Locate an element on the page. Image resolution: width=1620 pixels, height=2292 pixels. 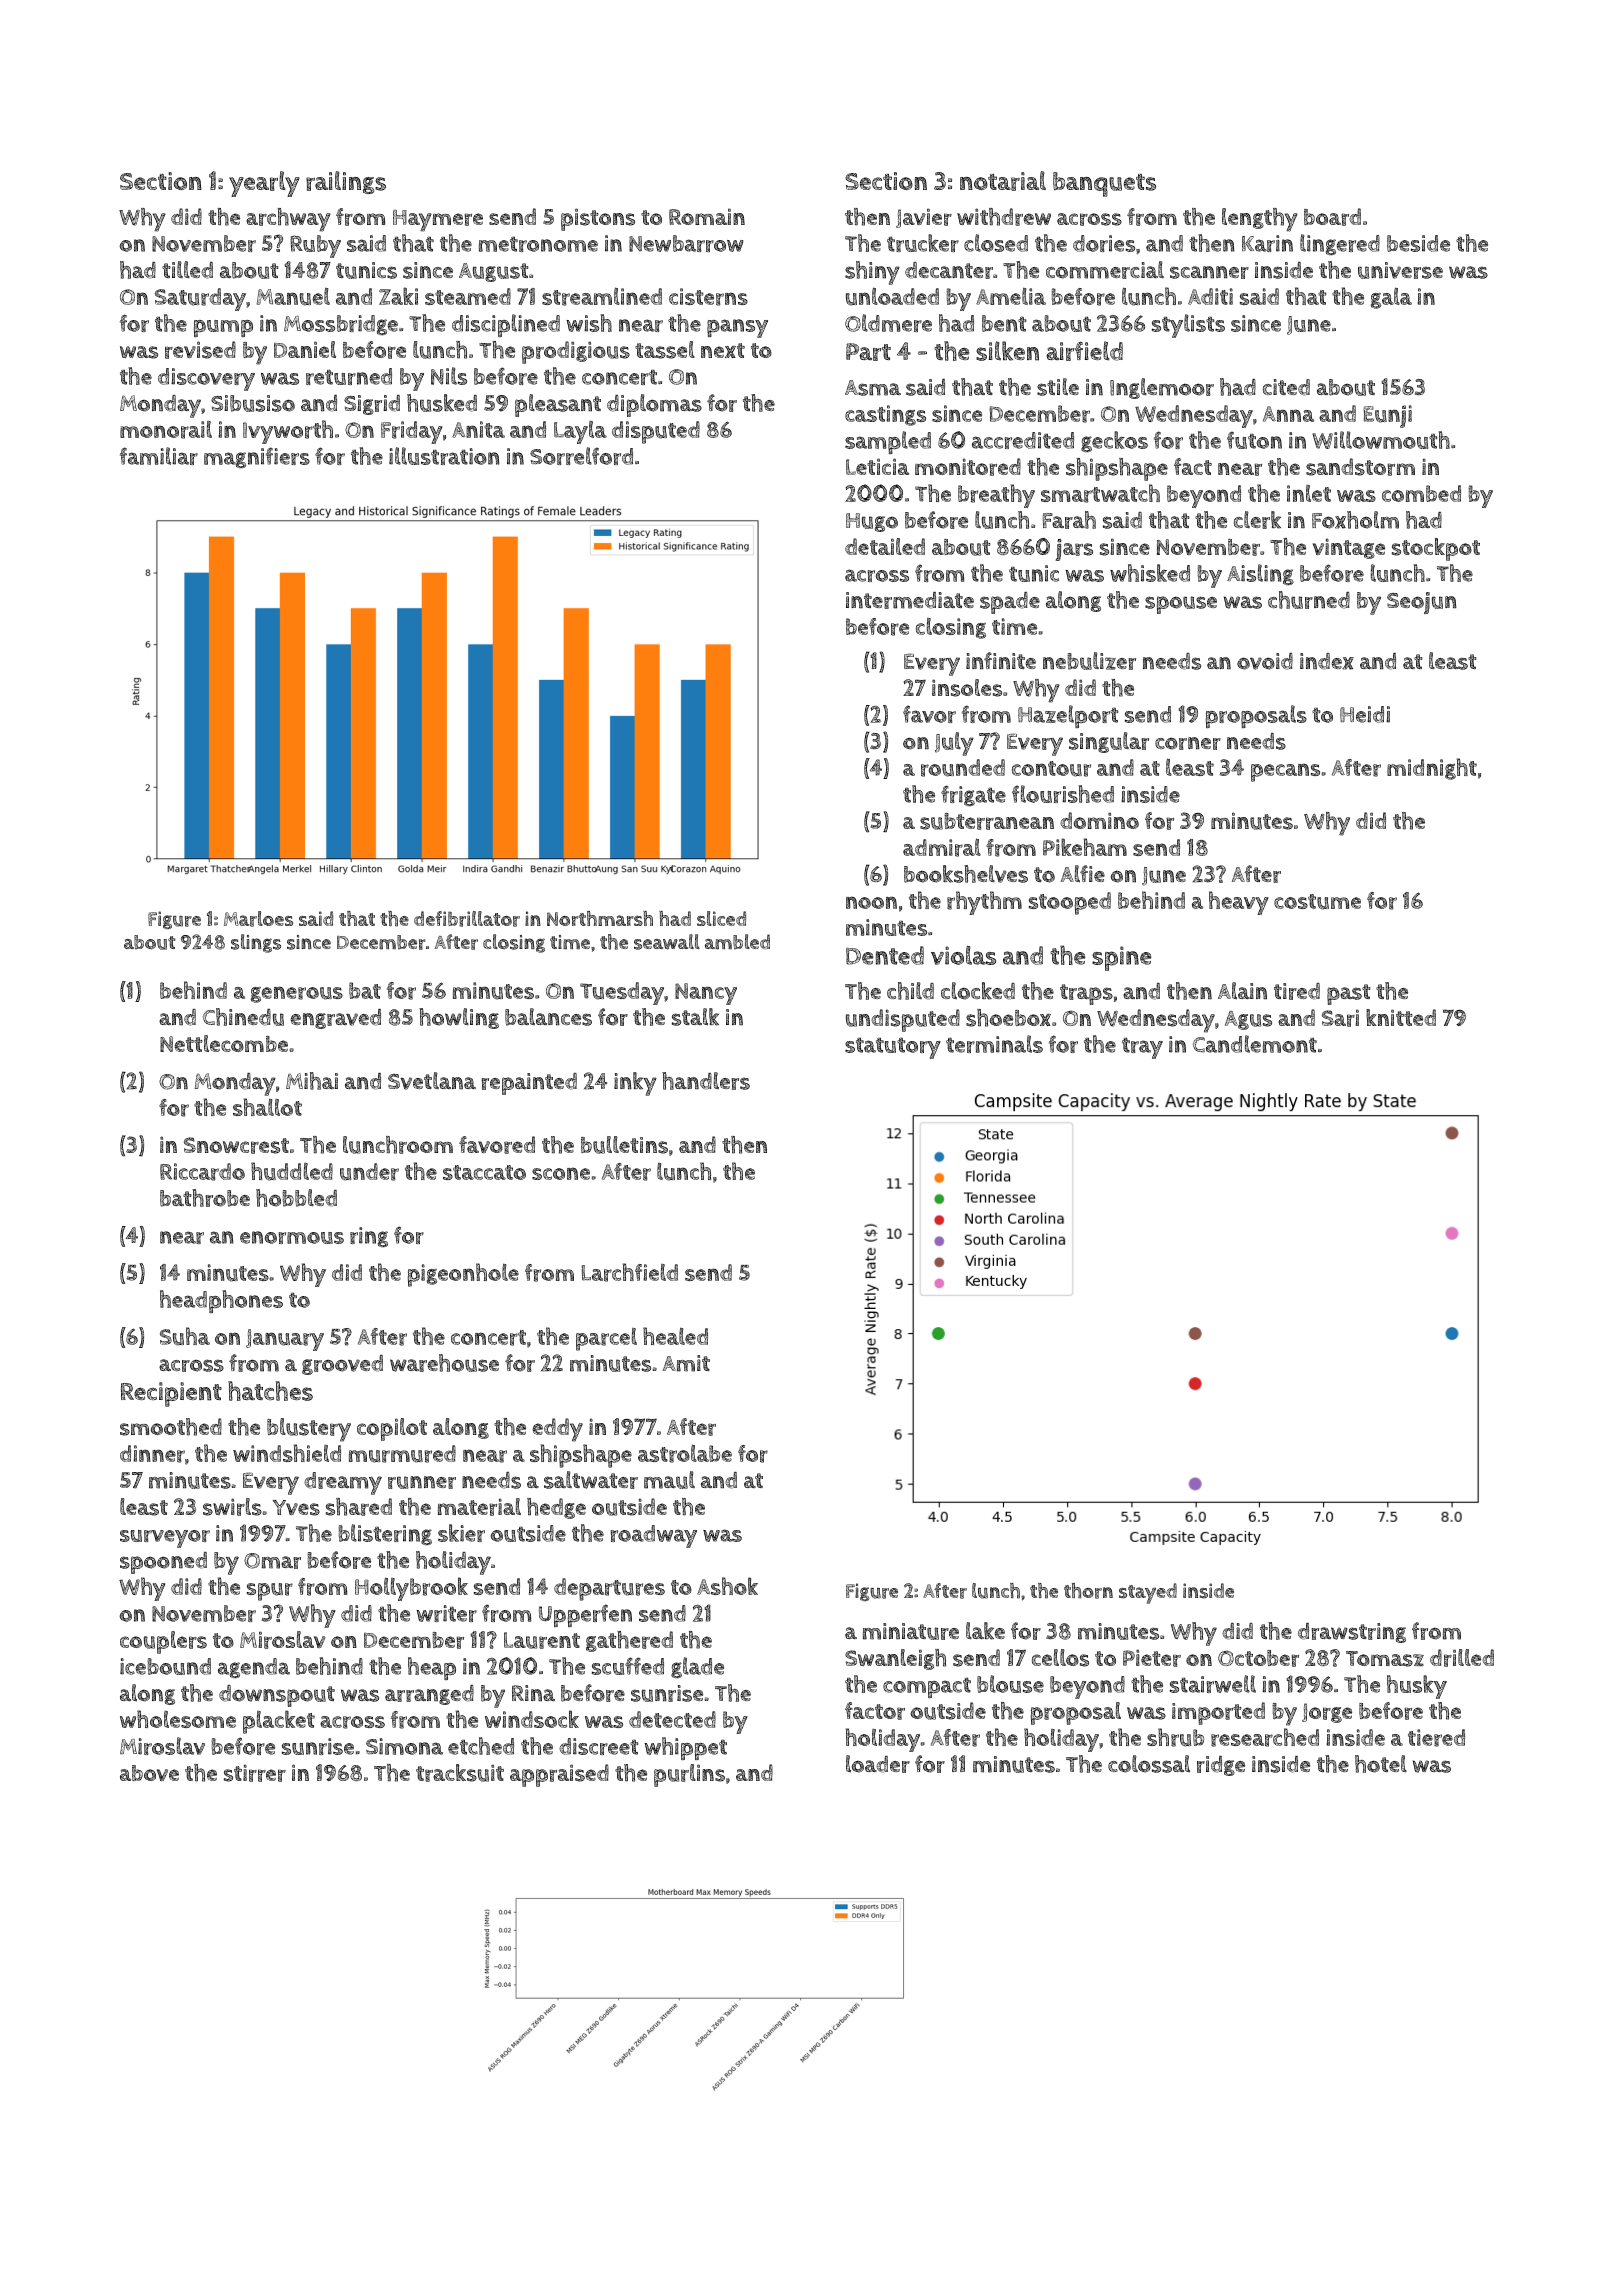
loader is located at coordinates (878, 1764).
